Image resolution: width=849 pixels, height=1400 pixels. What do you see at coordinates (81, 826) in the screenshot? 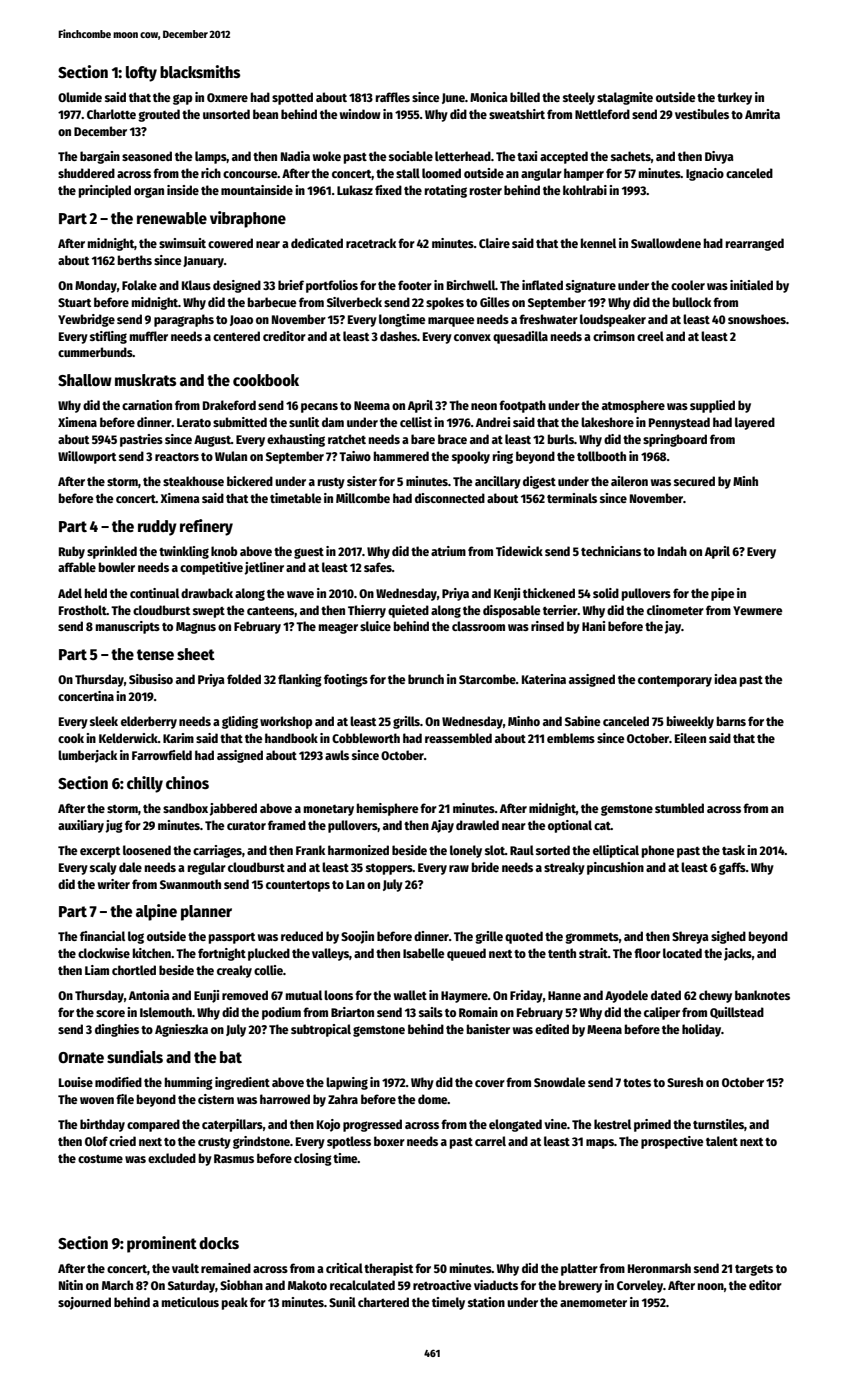
I see `auxiliary` at bounding box center [81, 826].
